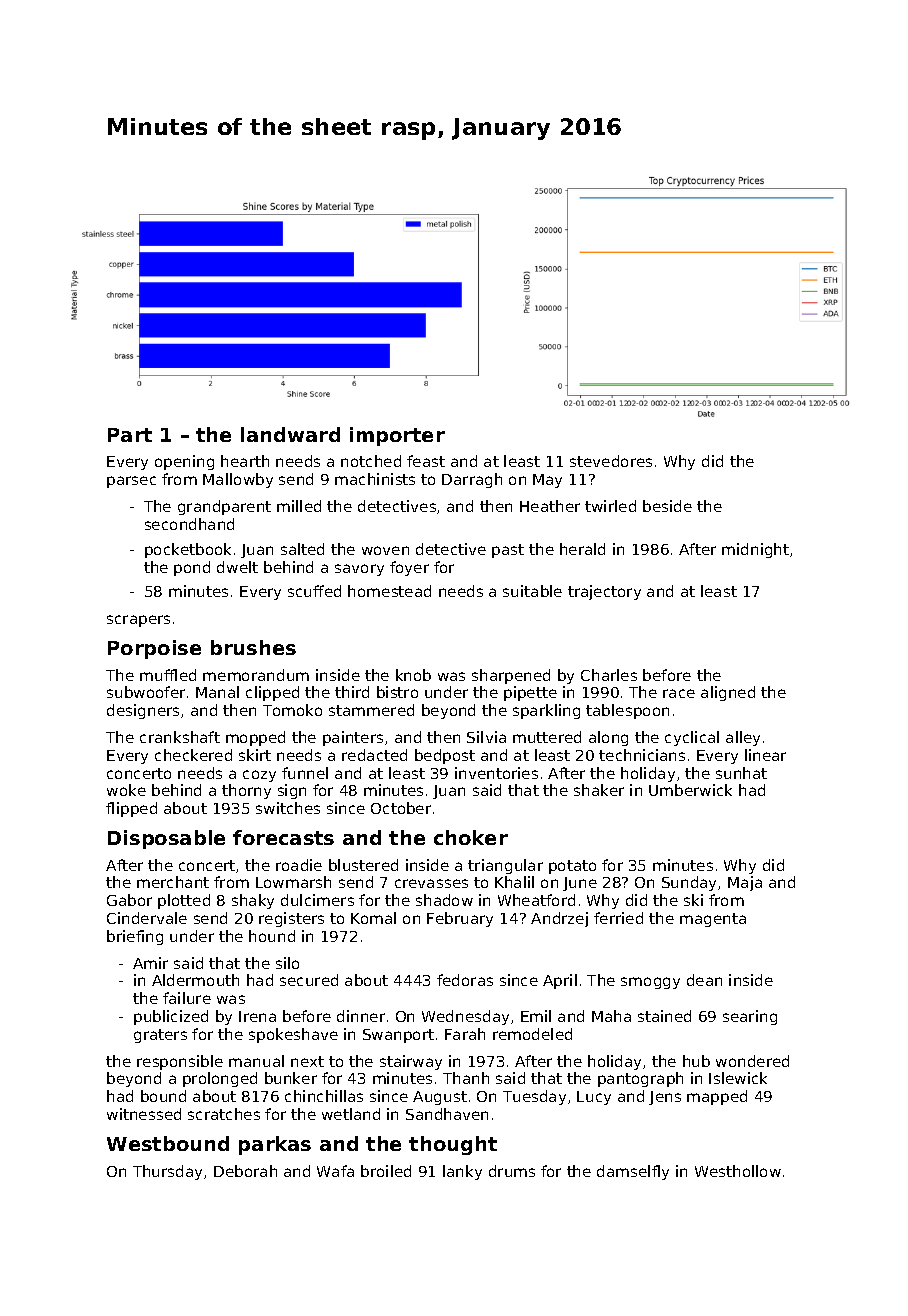 Image resolution: width=908 pixels, height=1316 pixels. Describe the element at coordinates (431, 883) in the screenshot. I see `crevasses` at that location.
